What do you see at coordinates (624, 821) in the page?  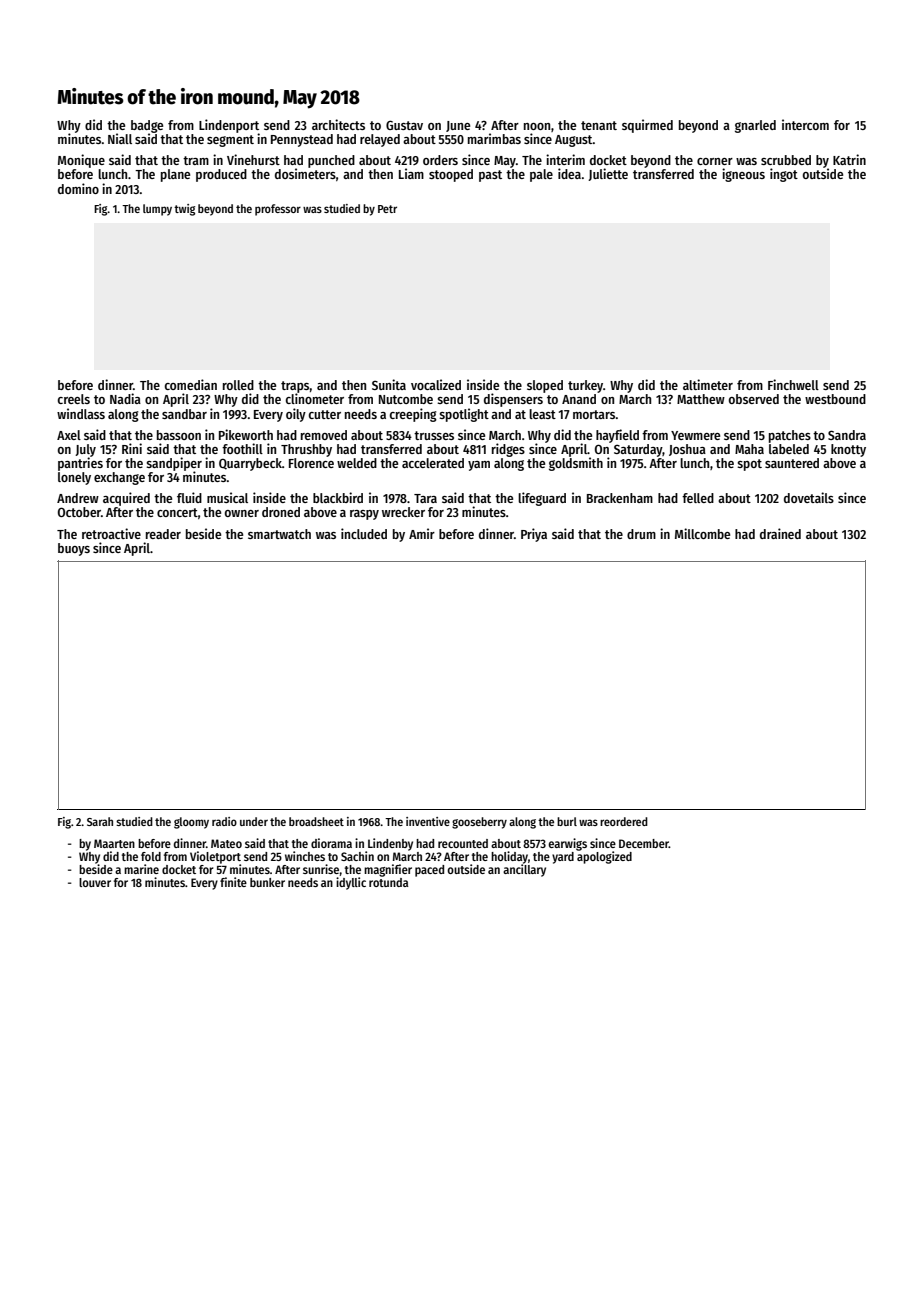 I see `reordered` at bounding box center [624, 821].
